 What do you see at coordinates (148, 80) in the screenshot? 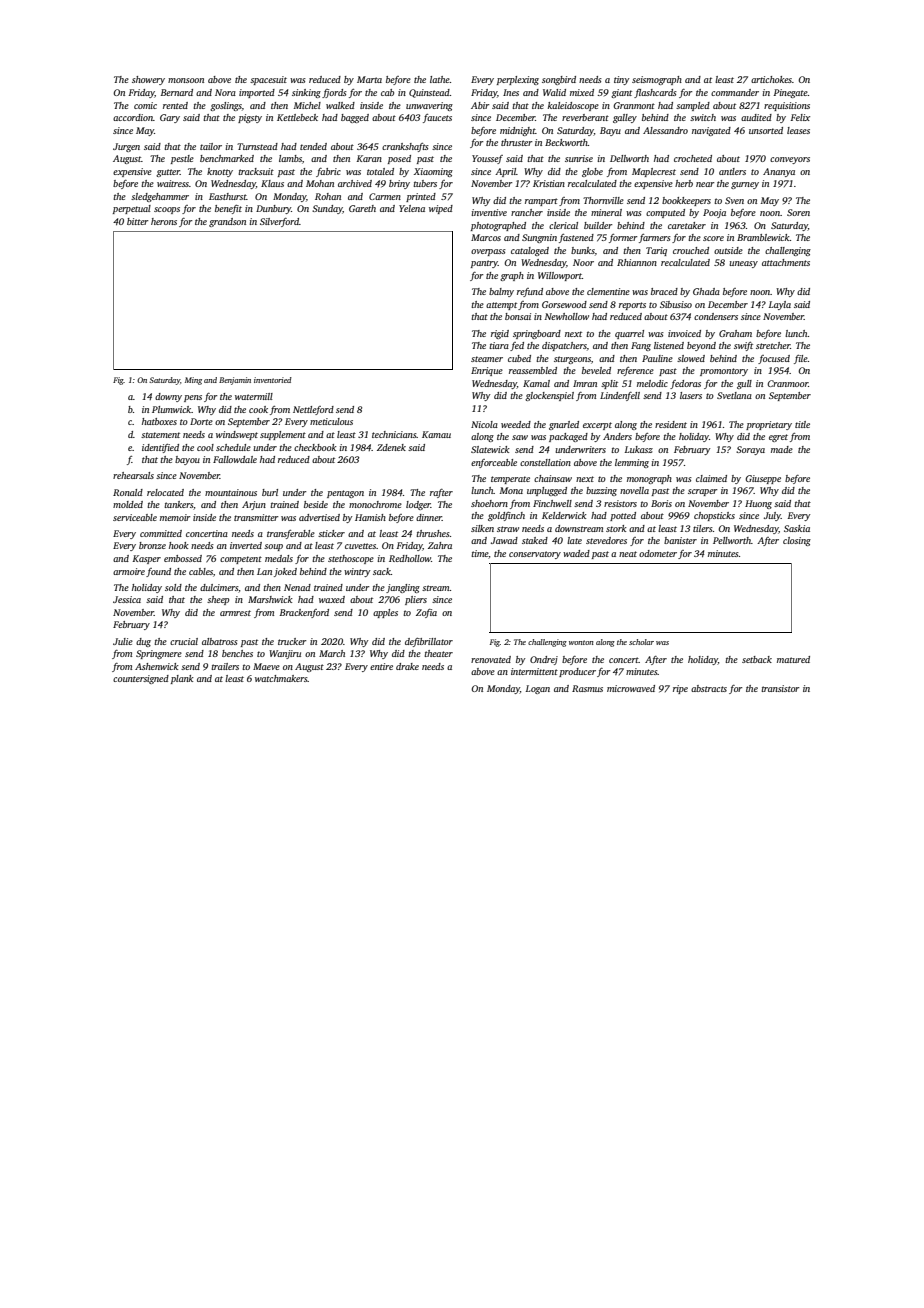
I see `showery` at bounding box center [148, 80].
